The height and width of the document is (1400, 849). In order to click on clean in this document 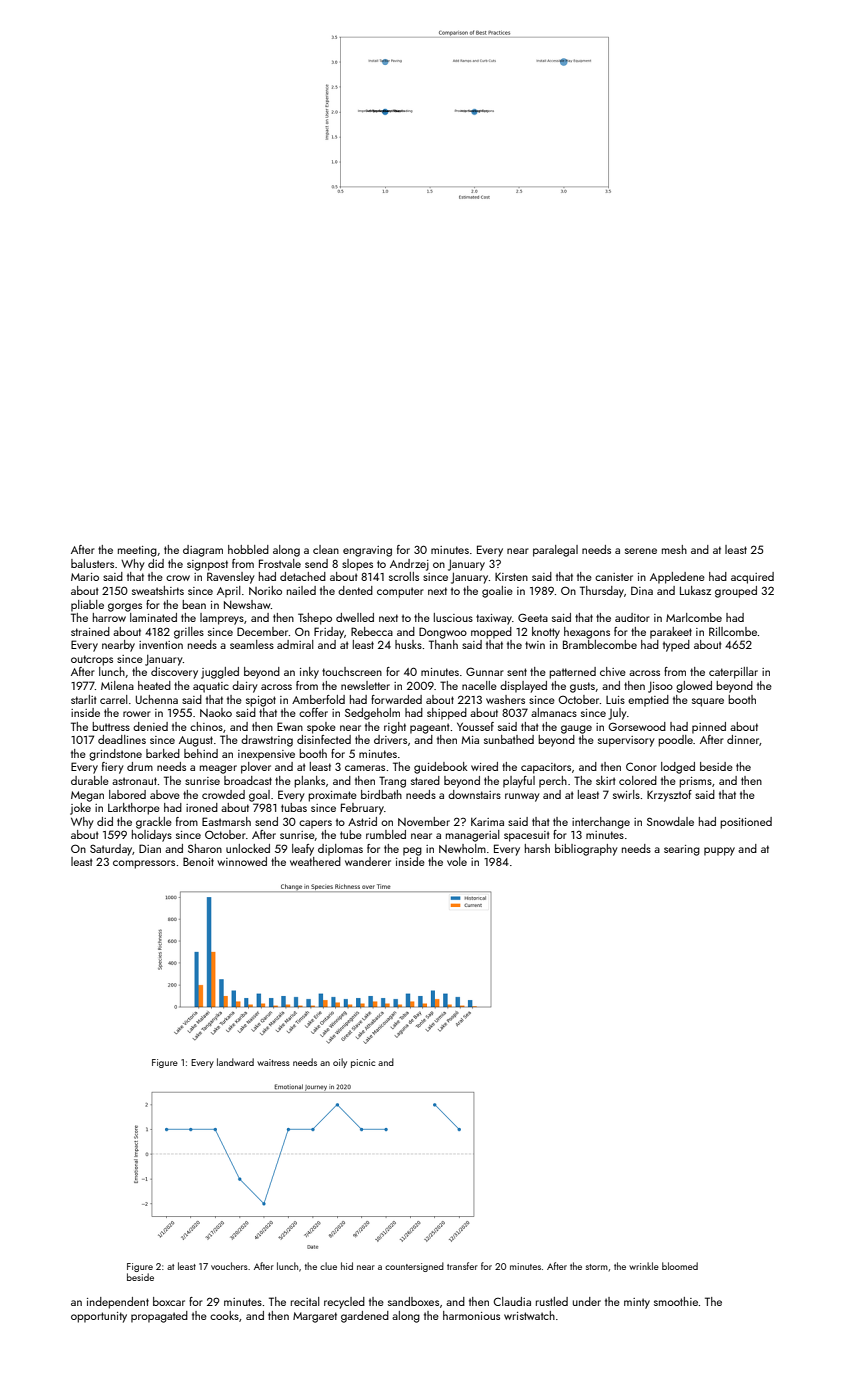, I will do `click(326, 549)`.
